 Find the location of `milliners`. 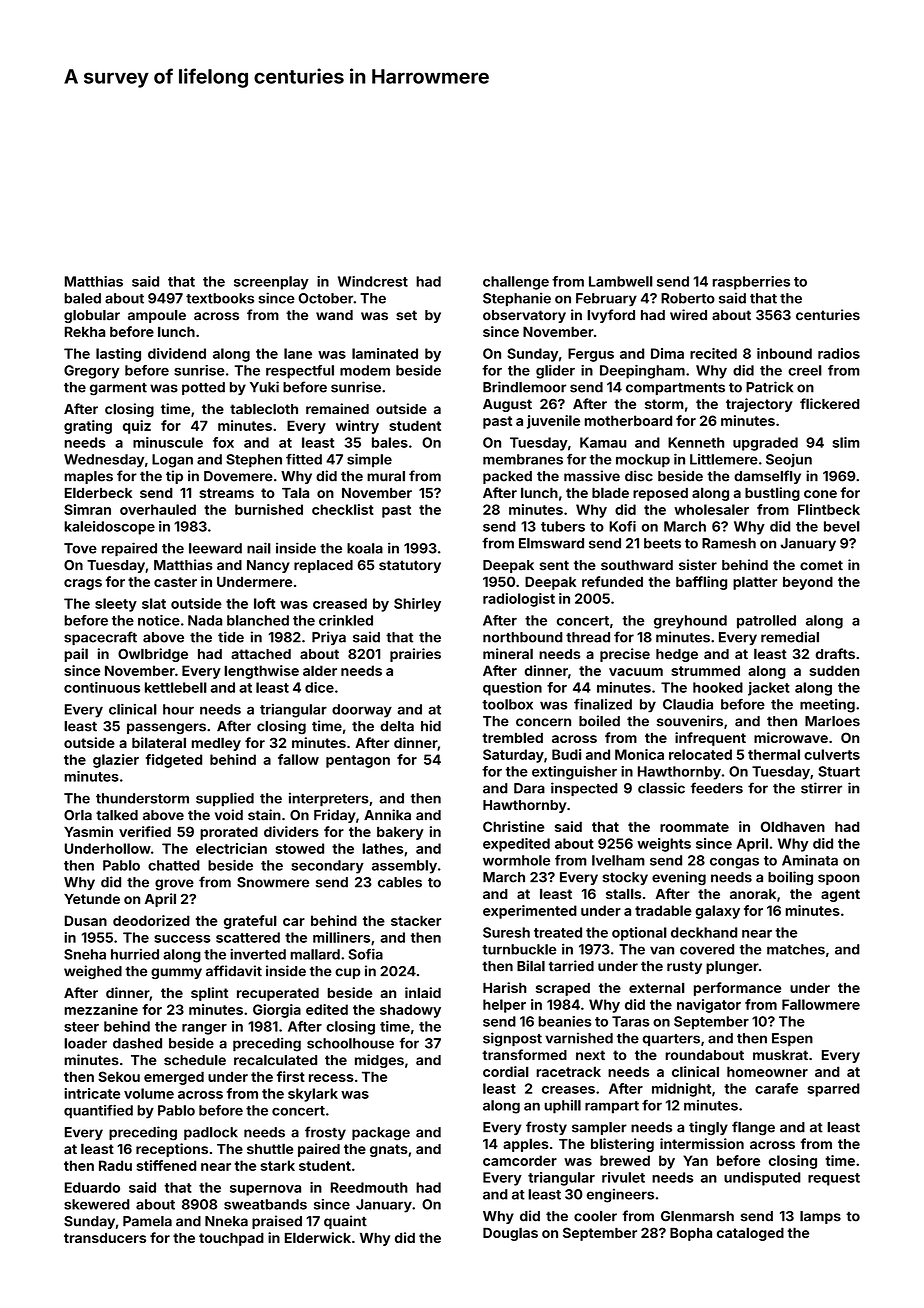

milliners is located at coordinates (341, 937).
